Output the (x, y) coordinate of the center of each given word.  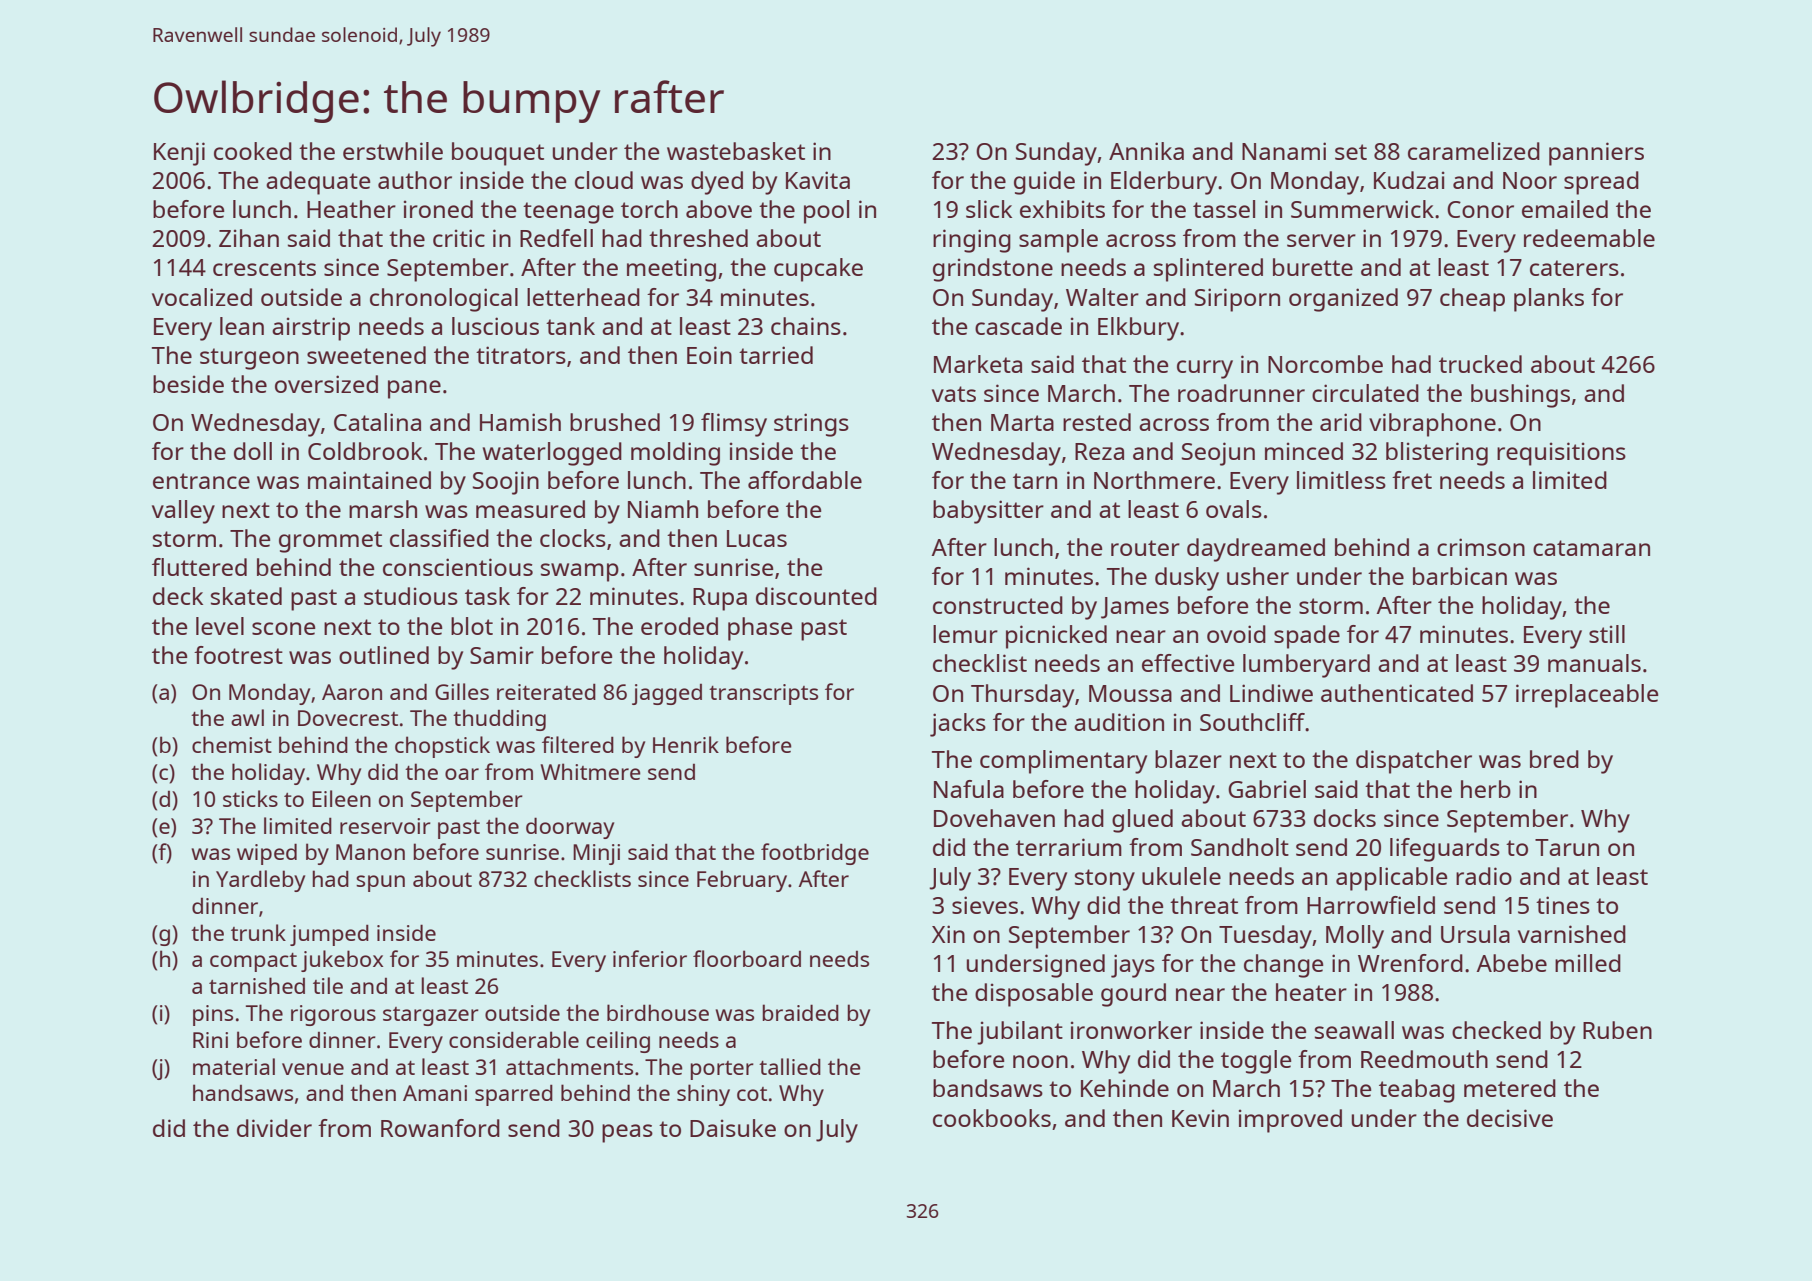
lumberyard (1306, 666)
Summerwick (1362, 209)
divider (274, 1128)
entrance (201, 481)
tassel (1224, 209)
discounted (816, 596)
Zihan (249, 238)
